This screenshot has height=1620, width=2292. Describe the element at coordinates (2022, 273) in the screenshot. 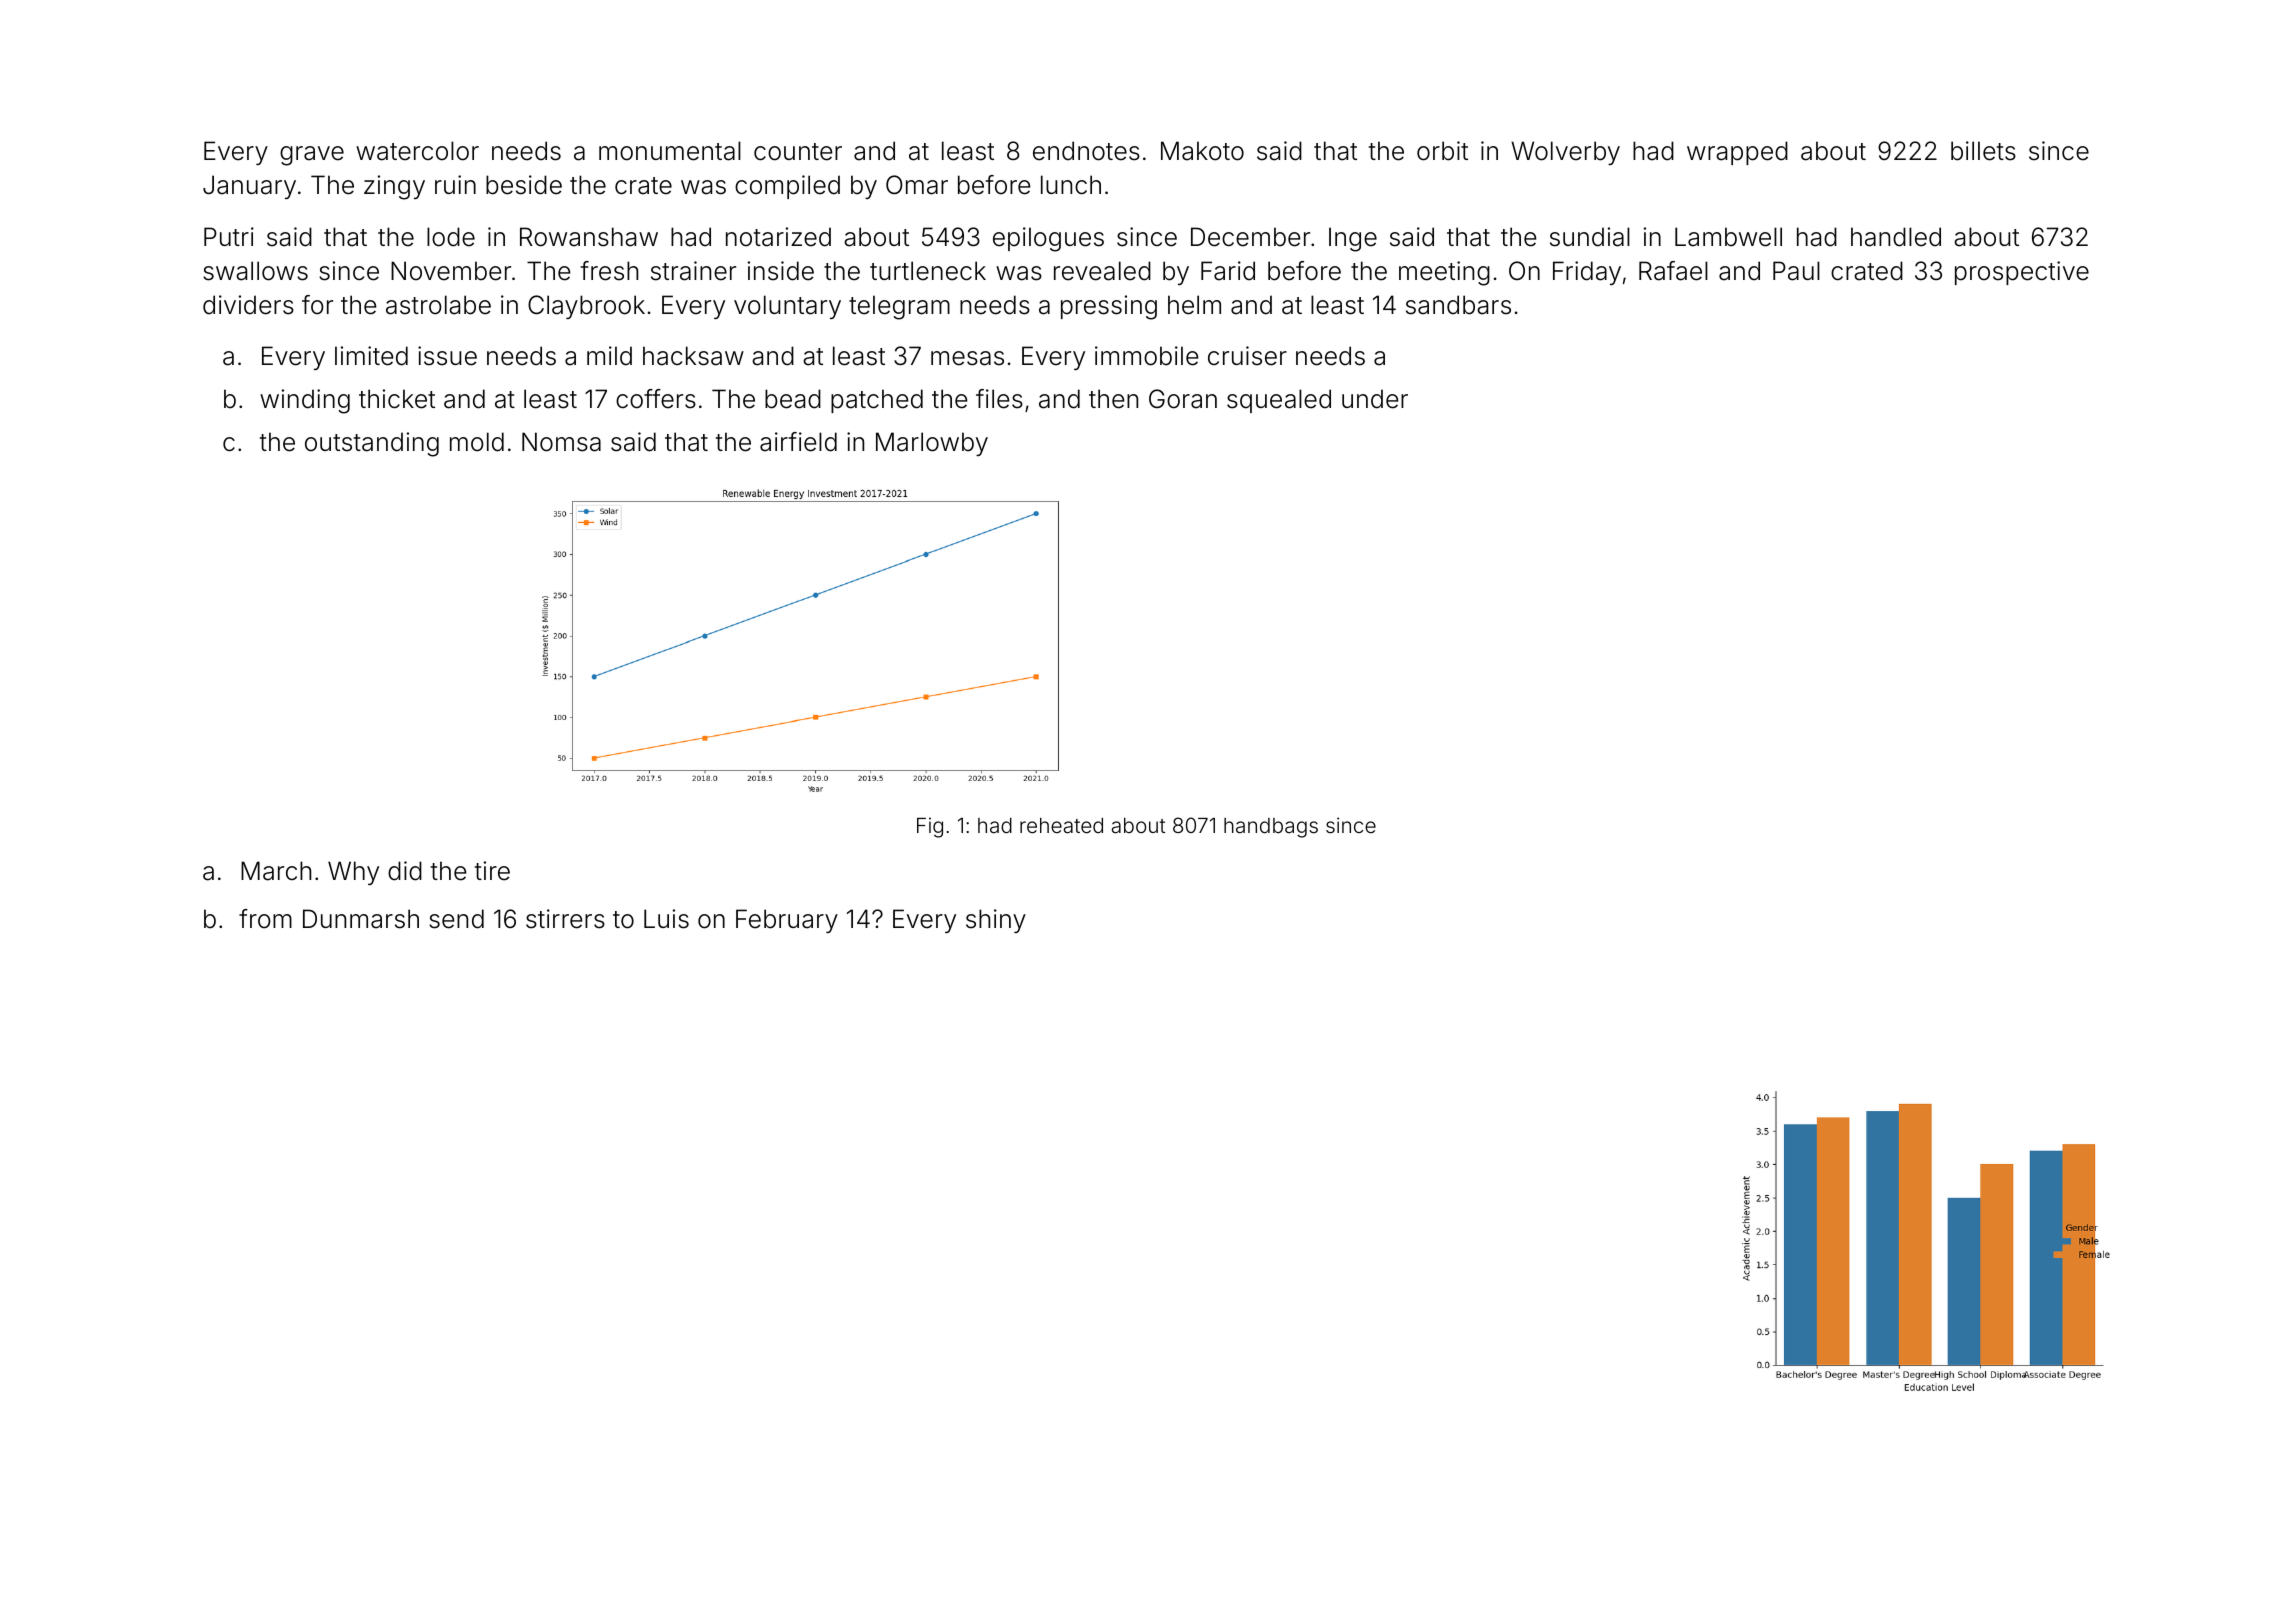

I see `prospective` at that location.
